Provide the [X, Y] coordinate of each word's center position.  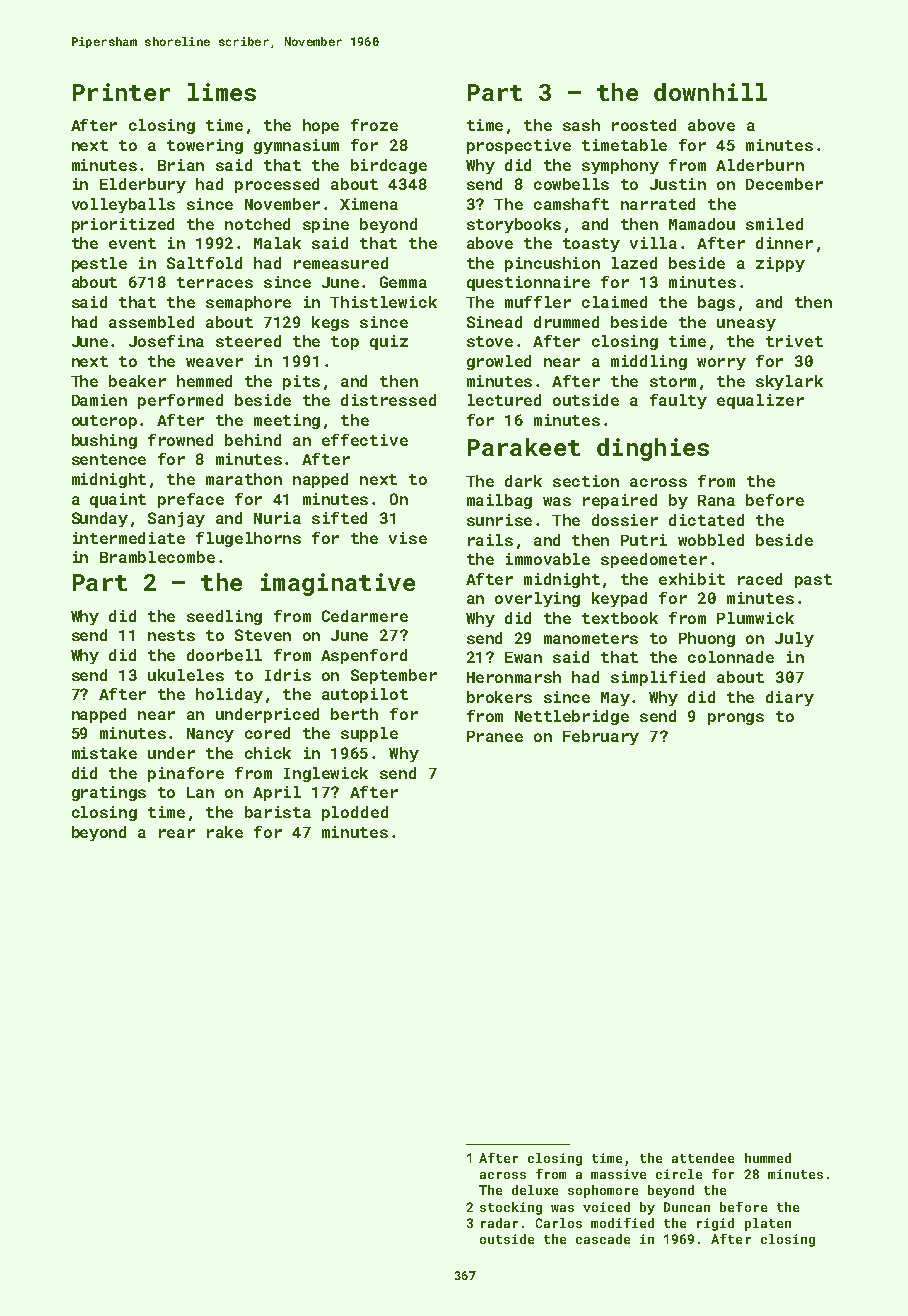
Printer [121, 92]
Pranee [495, 736]
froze [374, 125]
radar [499, 1223]
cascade [603, 1239]
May [615, 699]
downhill [710, 92]
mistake [104, 753]
